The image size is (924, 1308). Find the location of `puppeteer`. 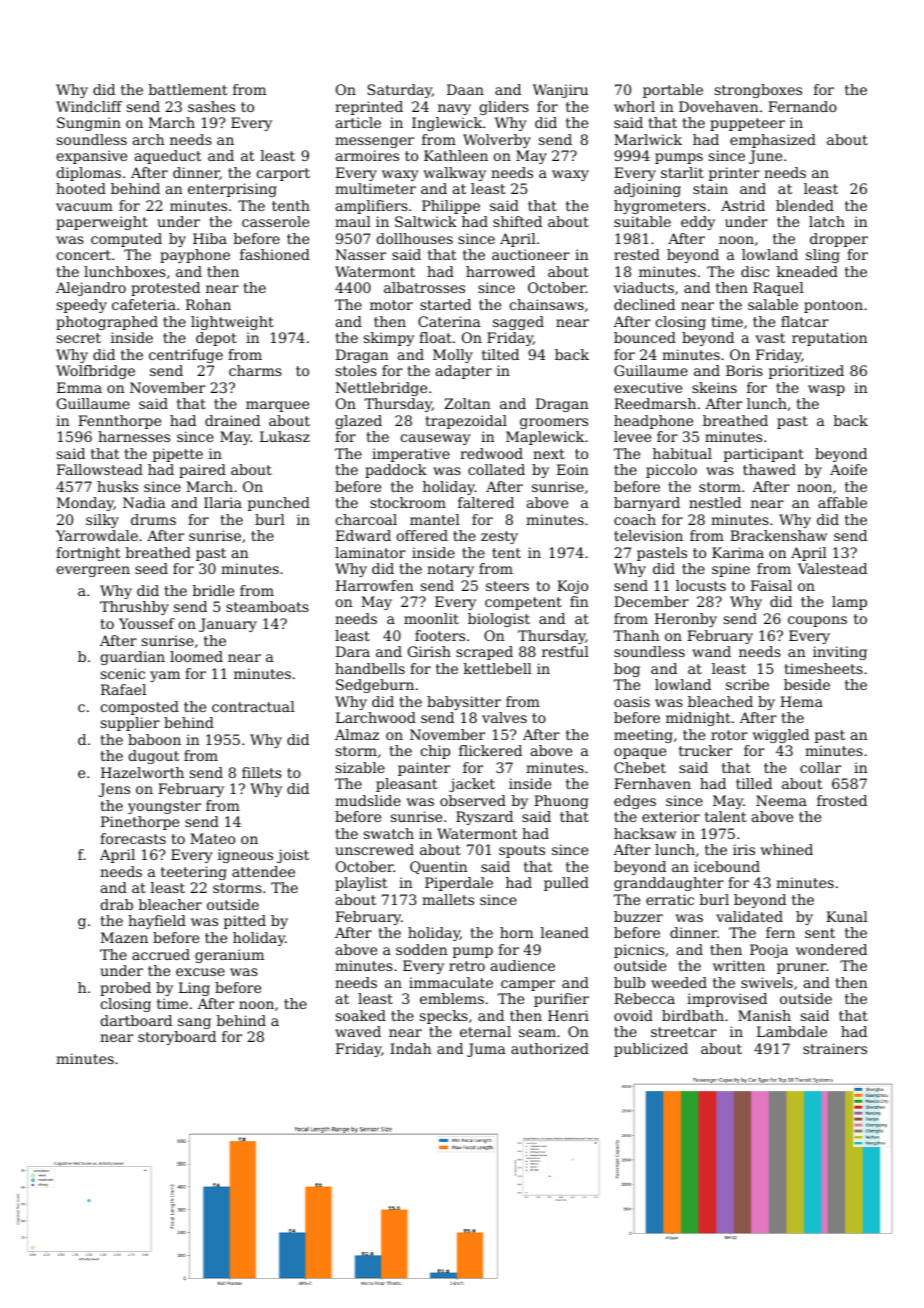

puppeteer is located at coordinates (747, 124).
